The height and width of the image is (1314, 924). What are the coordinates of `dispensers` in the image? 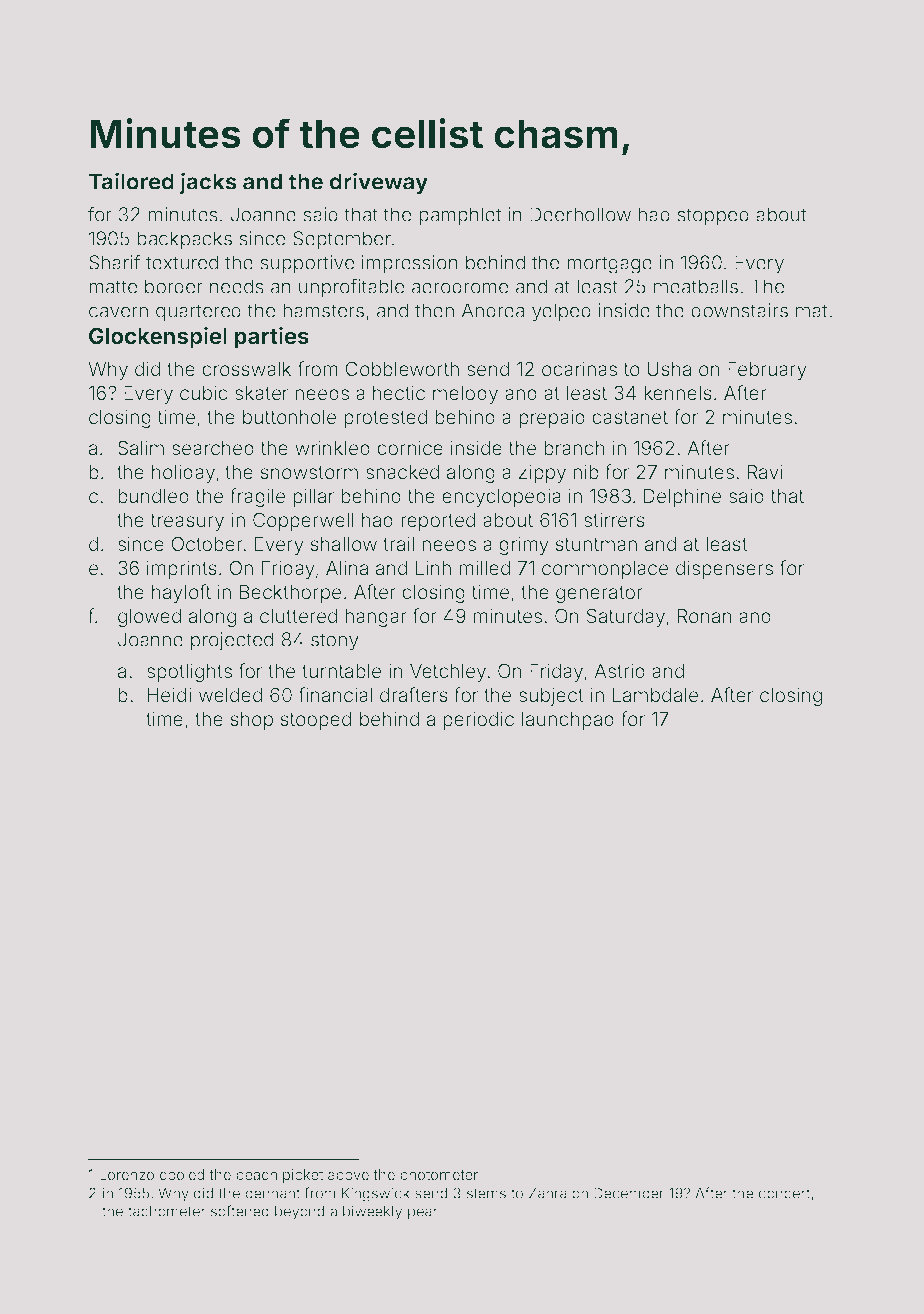 It's located at (724, 569).
